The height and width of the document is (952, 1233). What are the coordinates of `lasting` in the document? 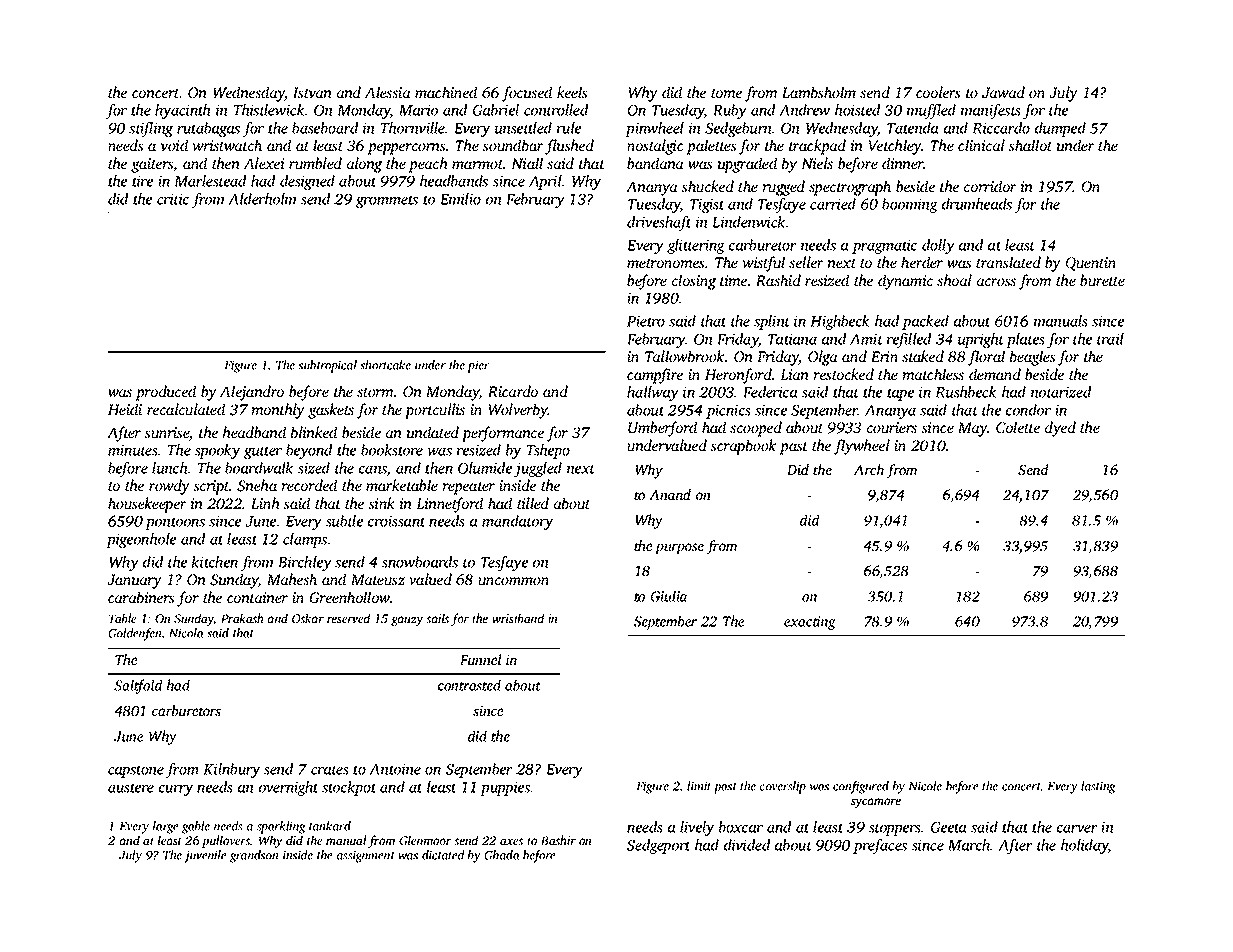 It's located at (1098, 787).
